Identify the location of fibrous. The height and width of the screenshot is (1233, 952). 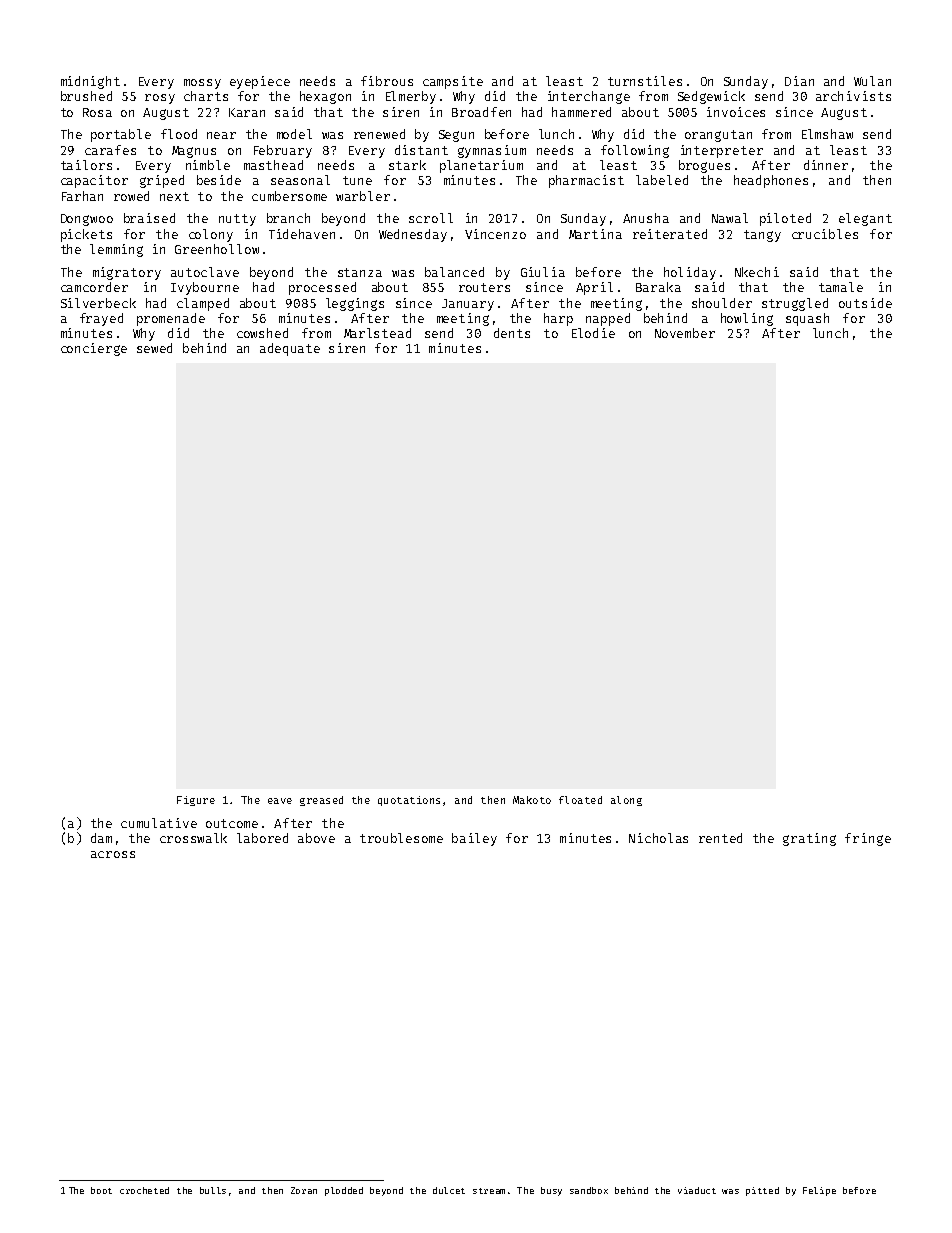
(387, 81).
